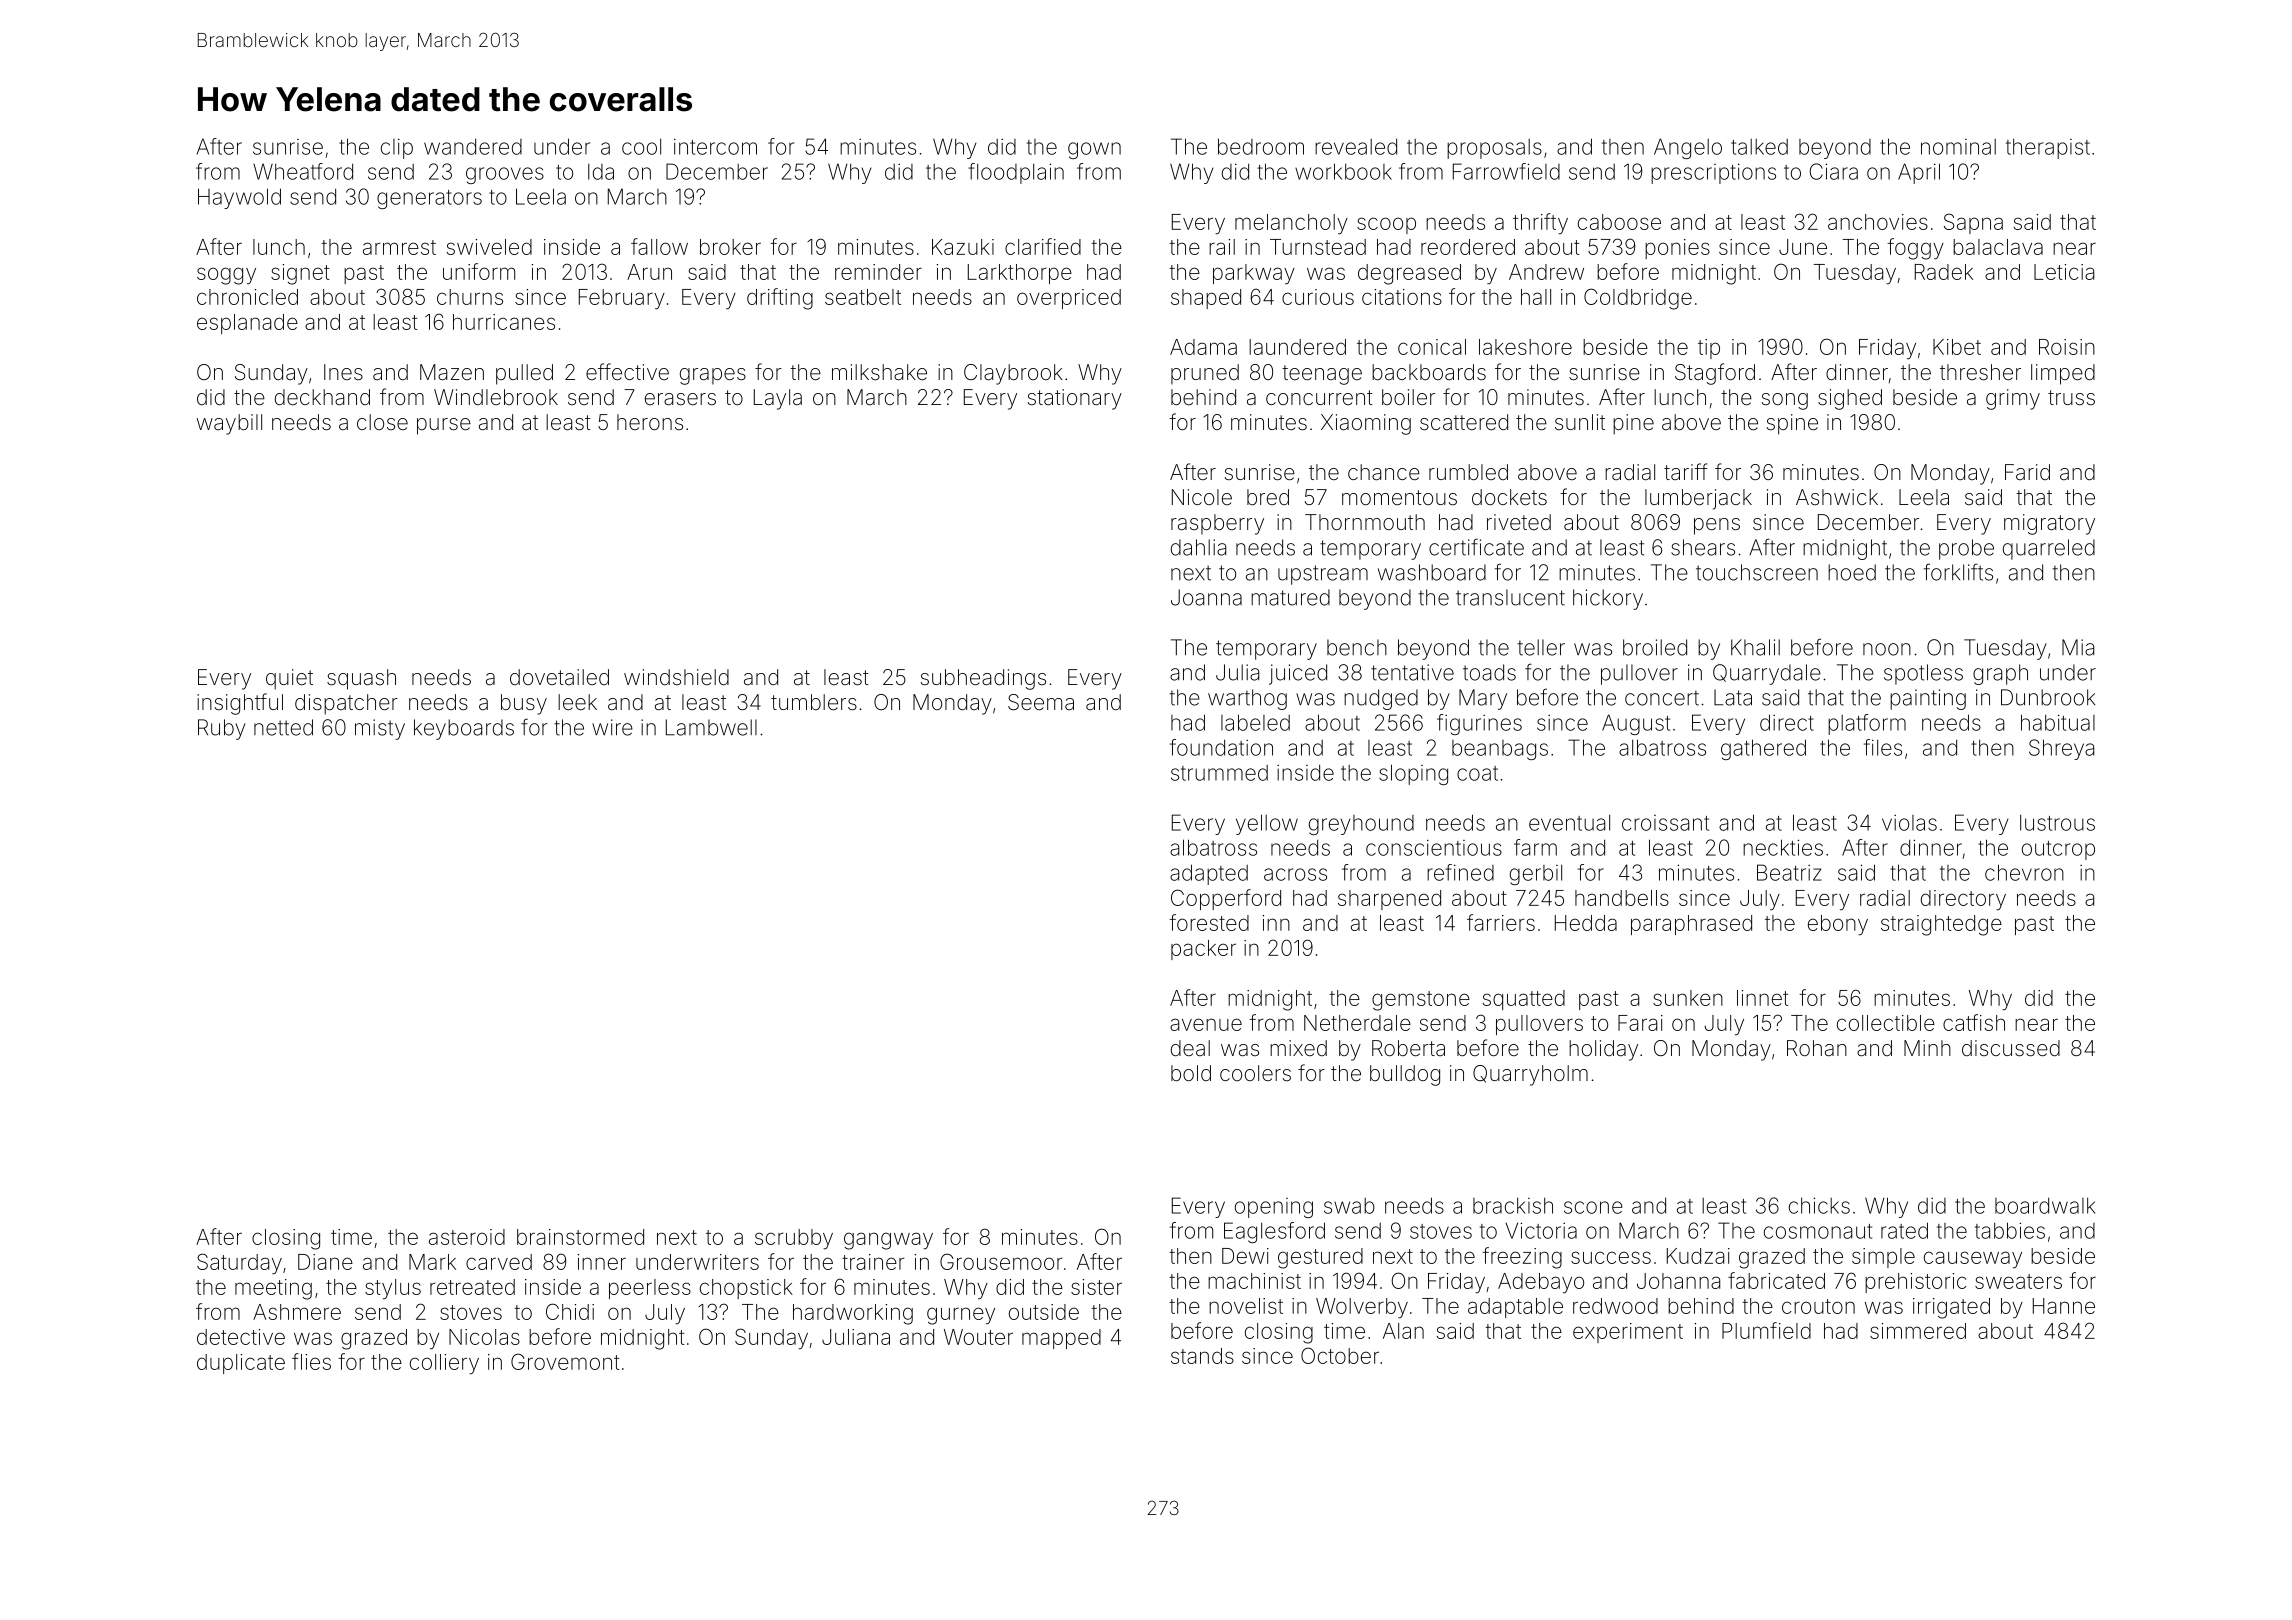  Describe the element at coordinates (1918, 1331) in the screenshot. I see `simmered` at that location.
